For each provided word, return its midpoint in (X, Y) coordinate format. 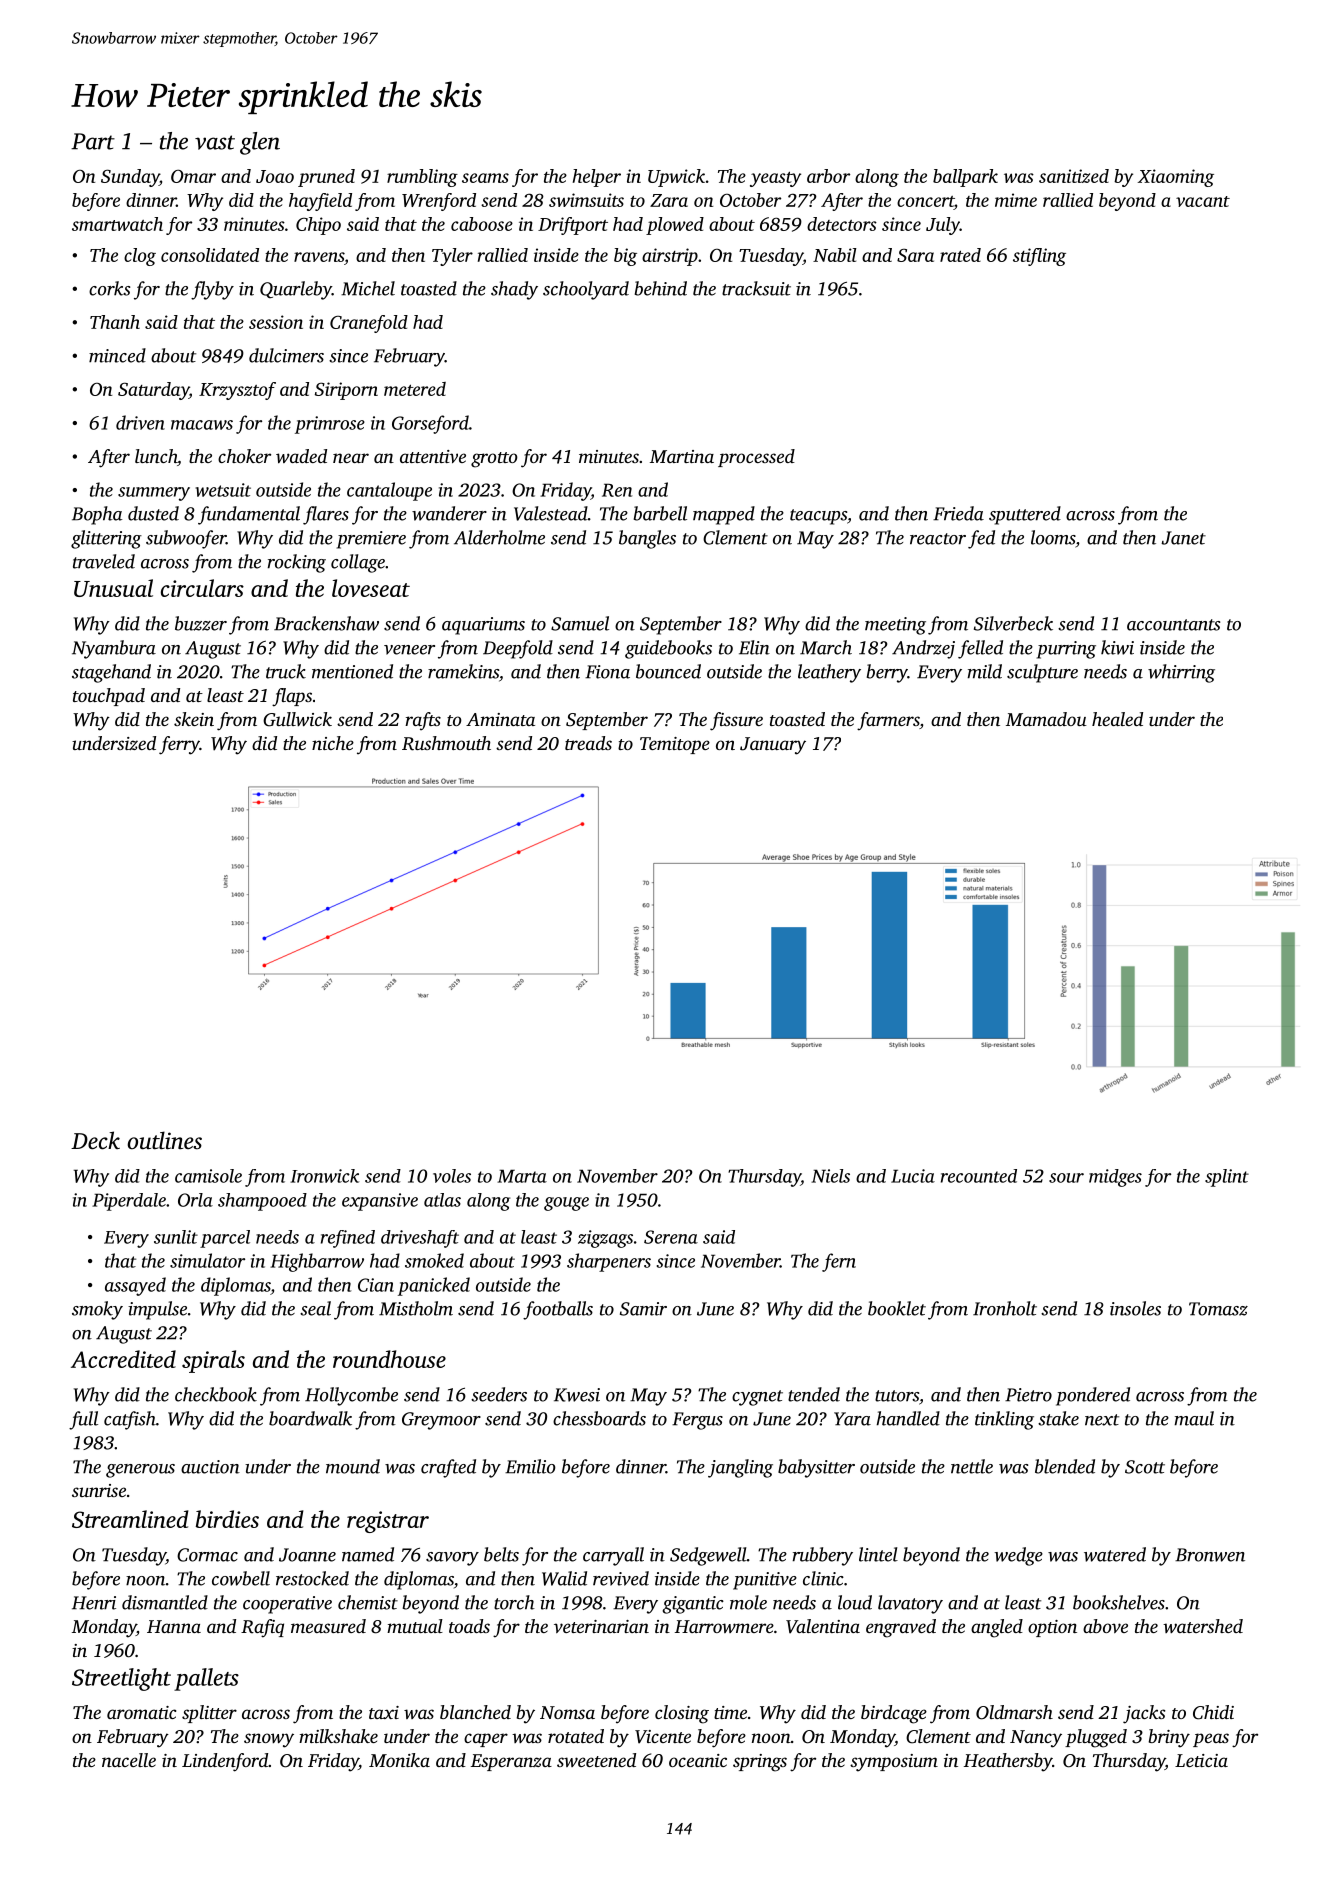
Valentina (823, 1626)
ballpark (965, 178)
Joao (275, 176)
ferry (179, 745)
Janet (1183, 538)
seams (485, 178)
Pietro (1028, 1395)
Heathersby (1008, 1762)
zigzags (605, 1239)
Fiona (607, 672)
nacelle (129, 1760)
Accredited (123, 1359)
